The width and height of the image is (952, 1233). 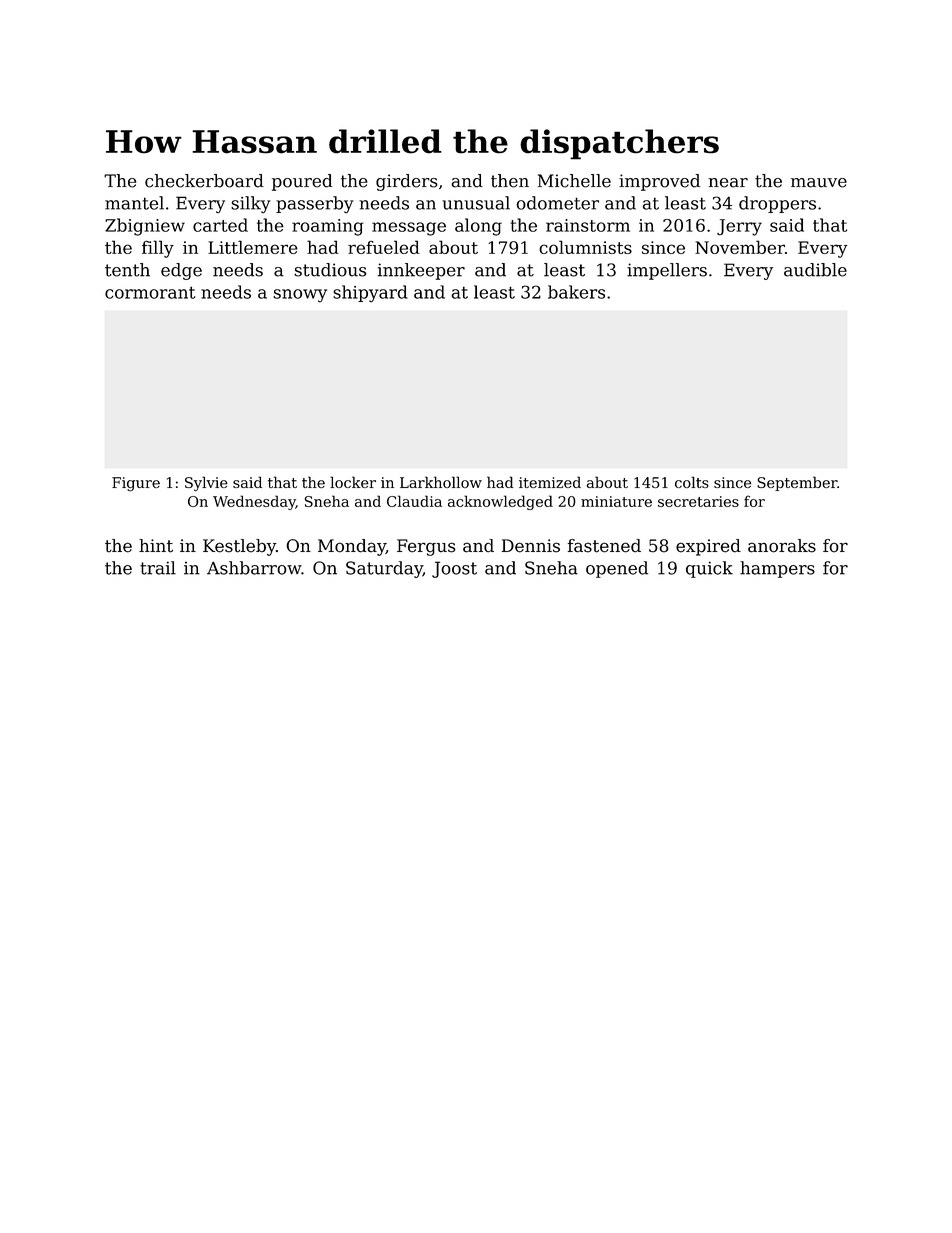 I want to click on Figure, so click(x=136, y=484).
